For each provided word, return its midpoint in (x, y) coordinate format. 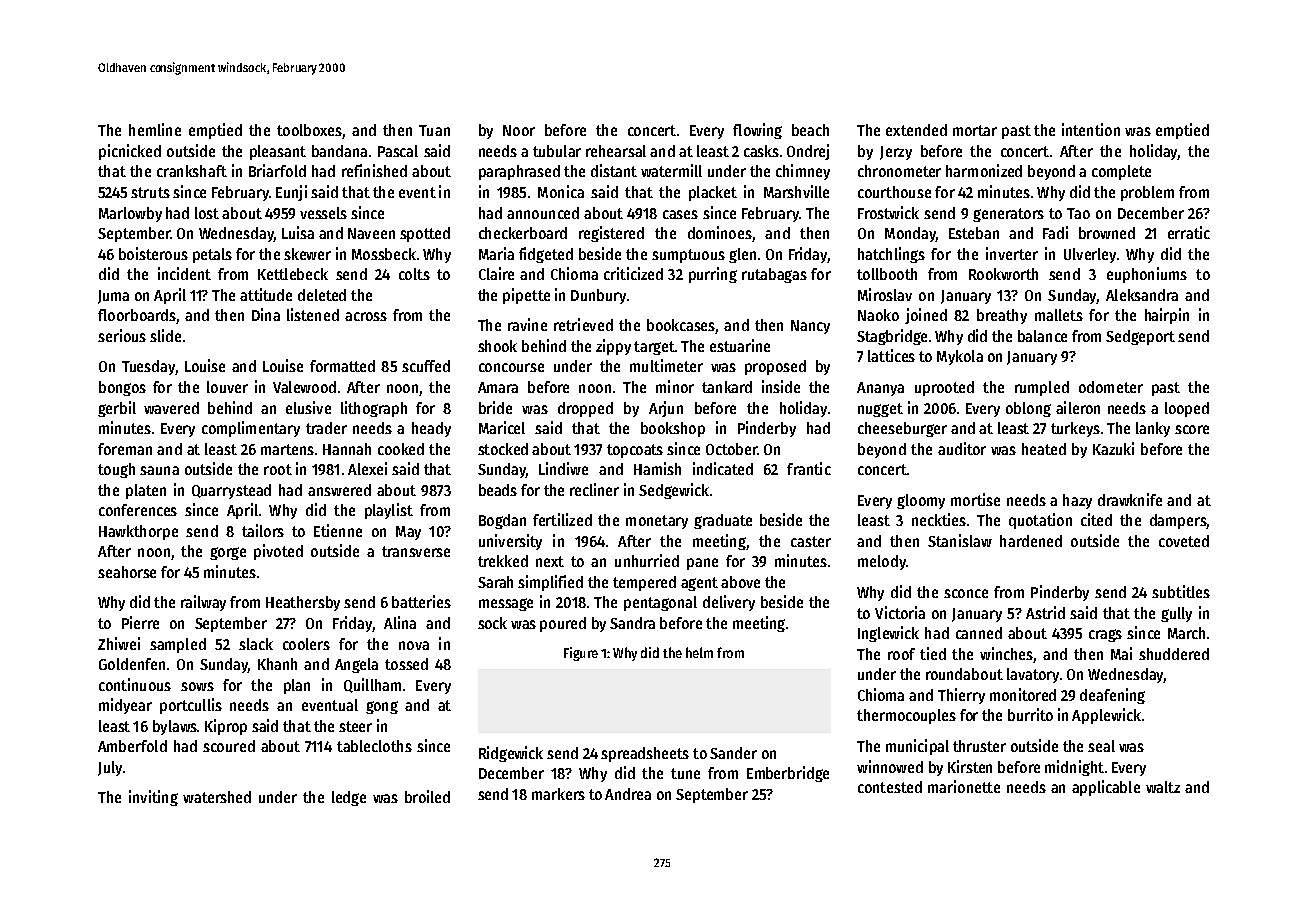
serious (122, 335)
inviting (153, 798)
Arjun (666, 409)
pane (702, 564)
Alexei (367, 468)
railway (203, 603)
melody (882, 562)
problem (1147, 193)
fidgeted (546, 255)
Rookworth (1003, 274)
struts (150, 192)
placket (713, 193)
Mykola (960, 357)
